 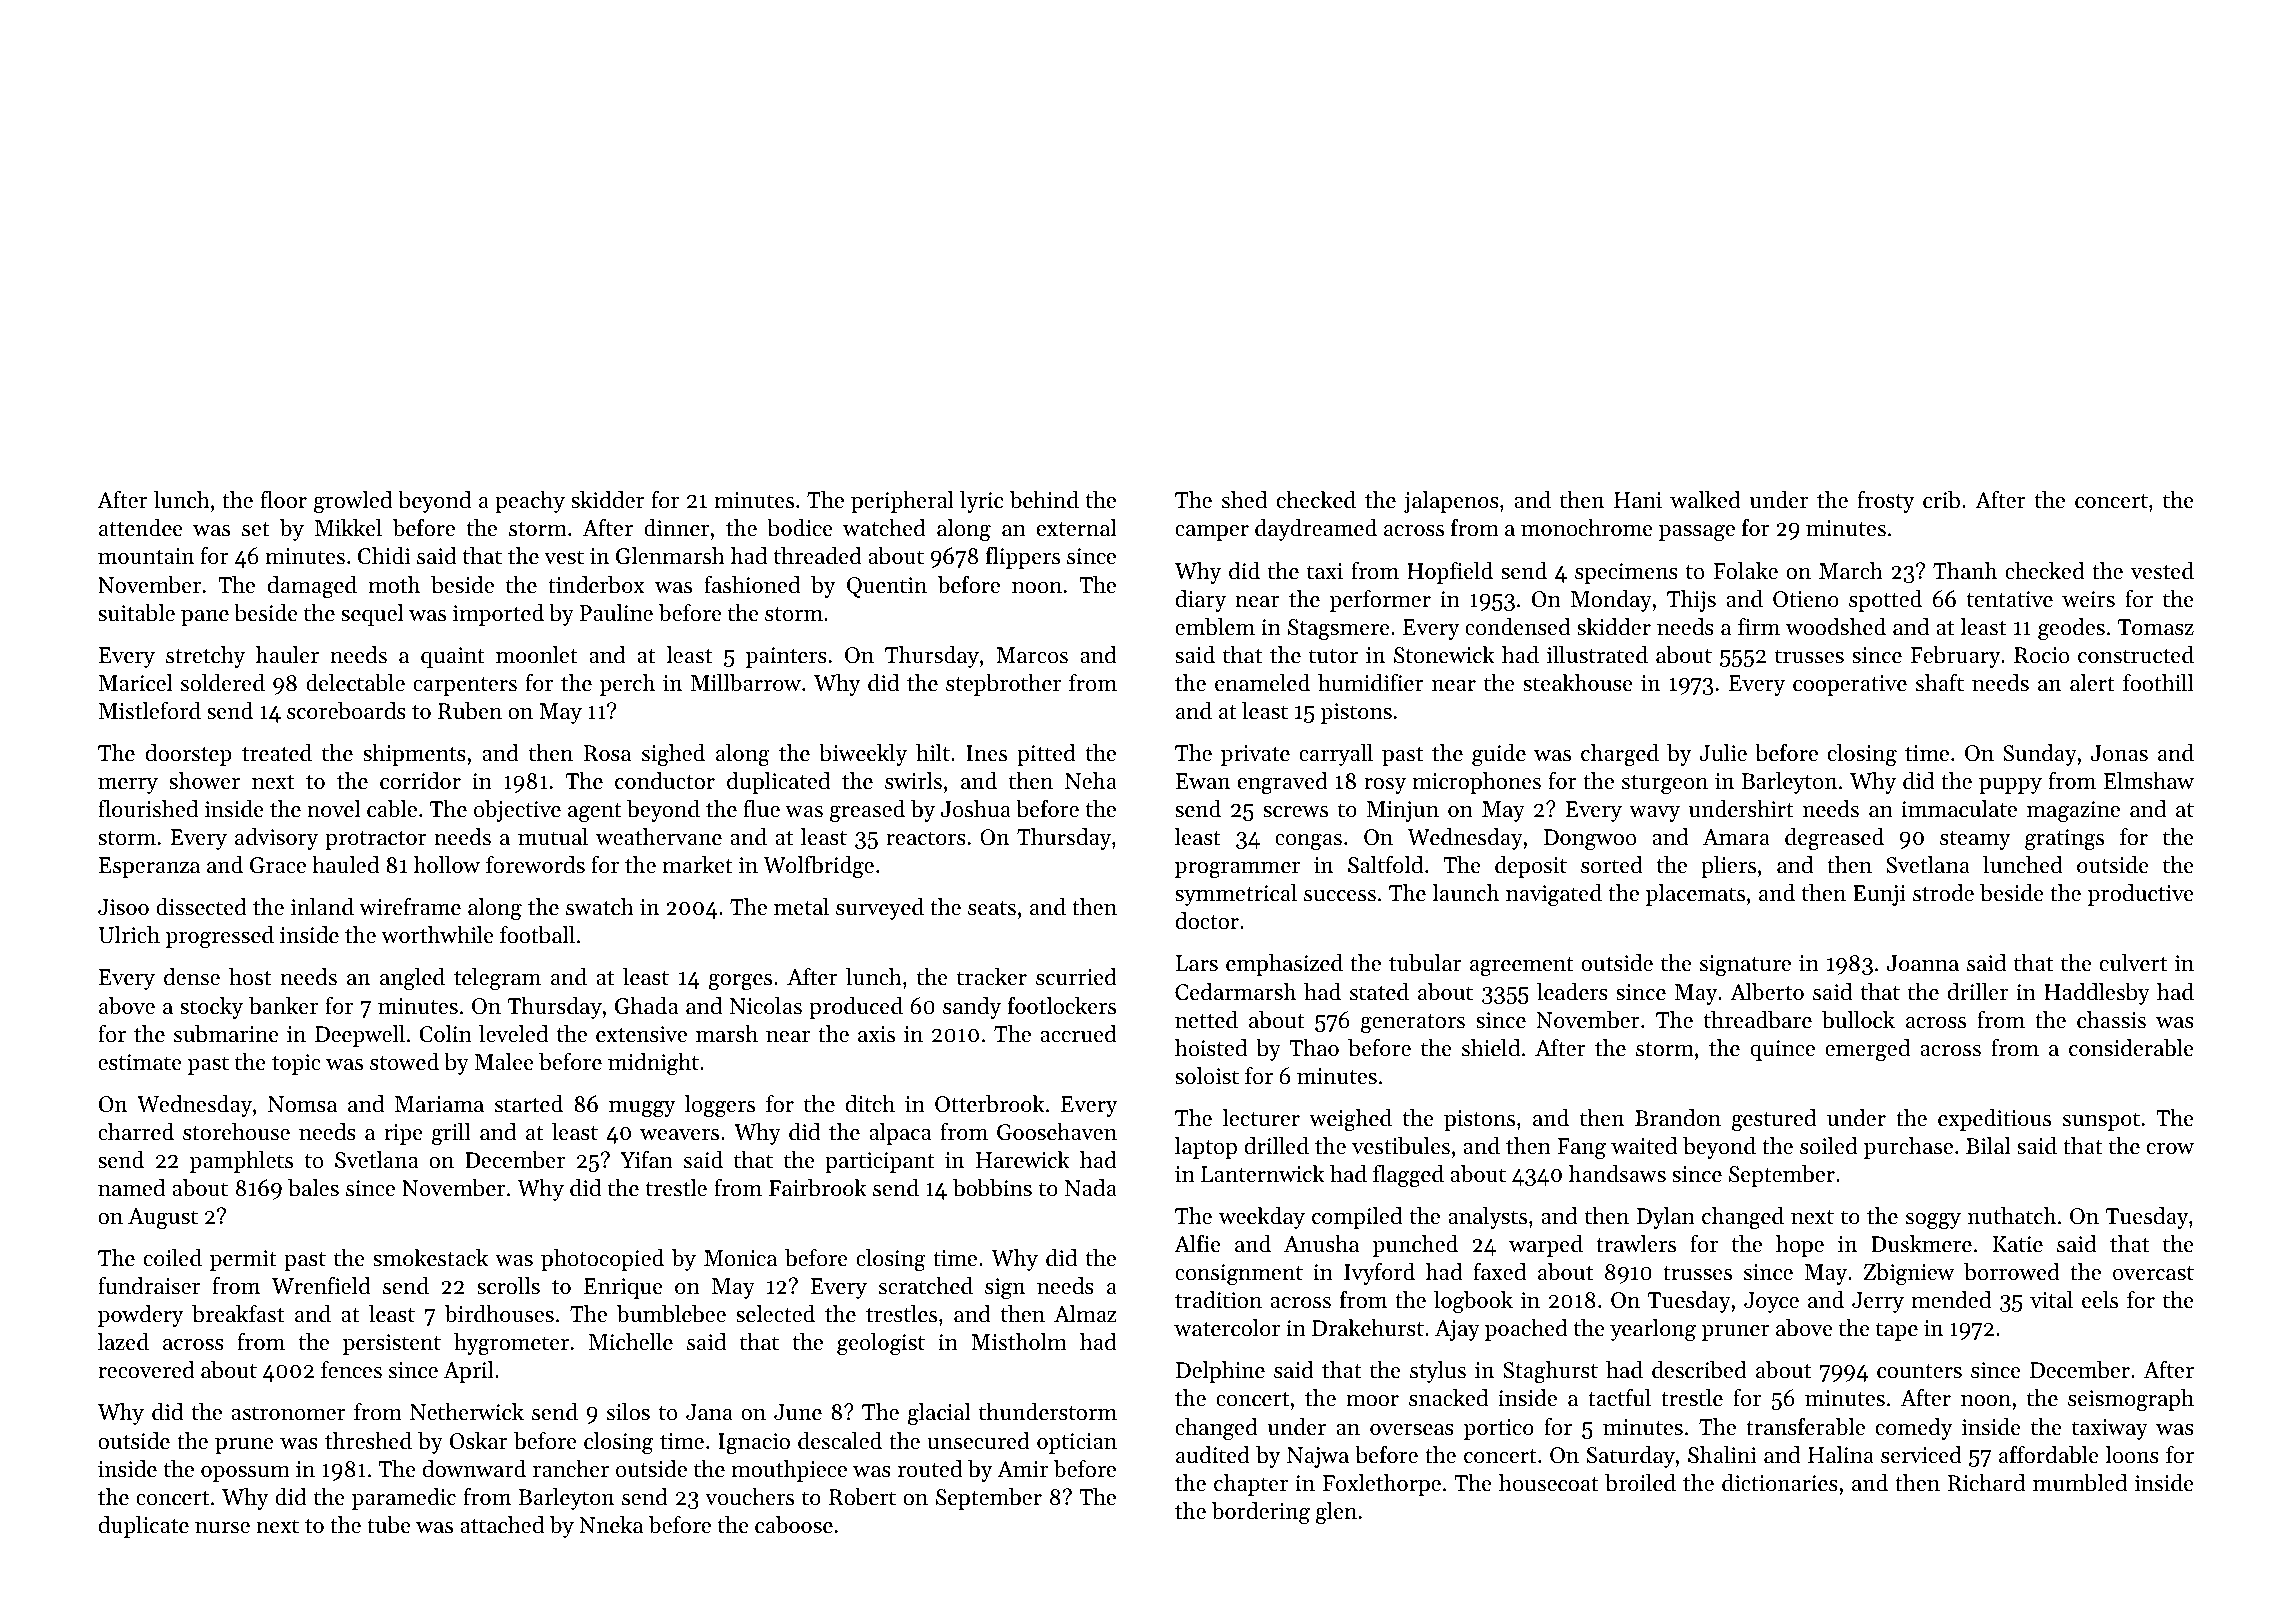 I want to click on Haddlesby, so click(x=2097, y=994).
